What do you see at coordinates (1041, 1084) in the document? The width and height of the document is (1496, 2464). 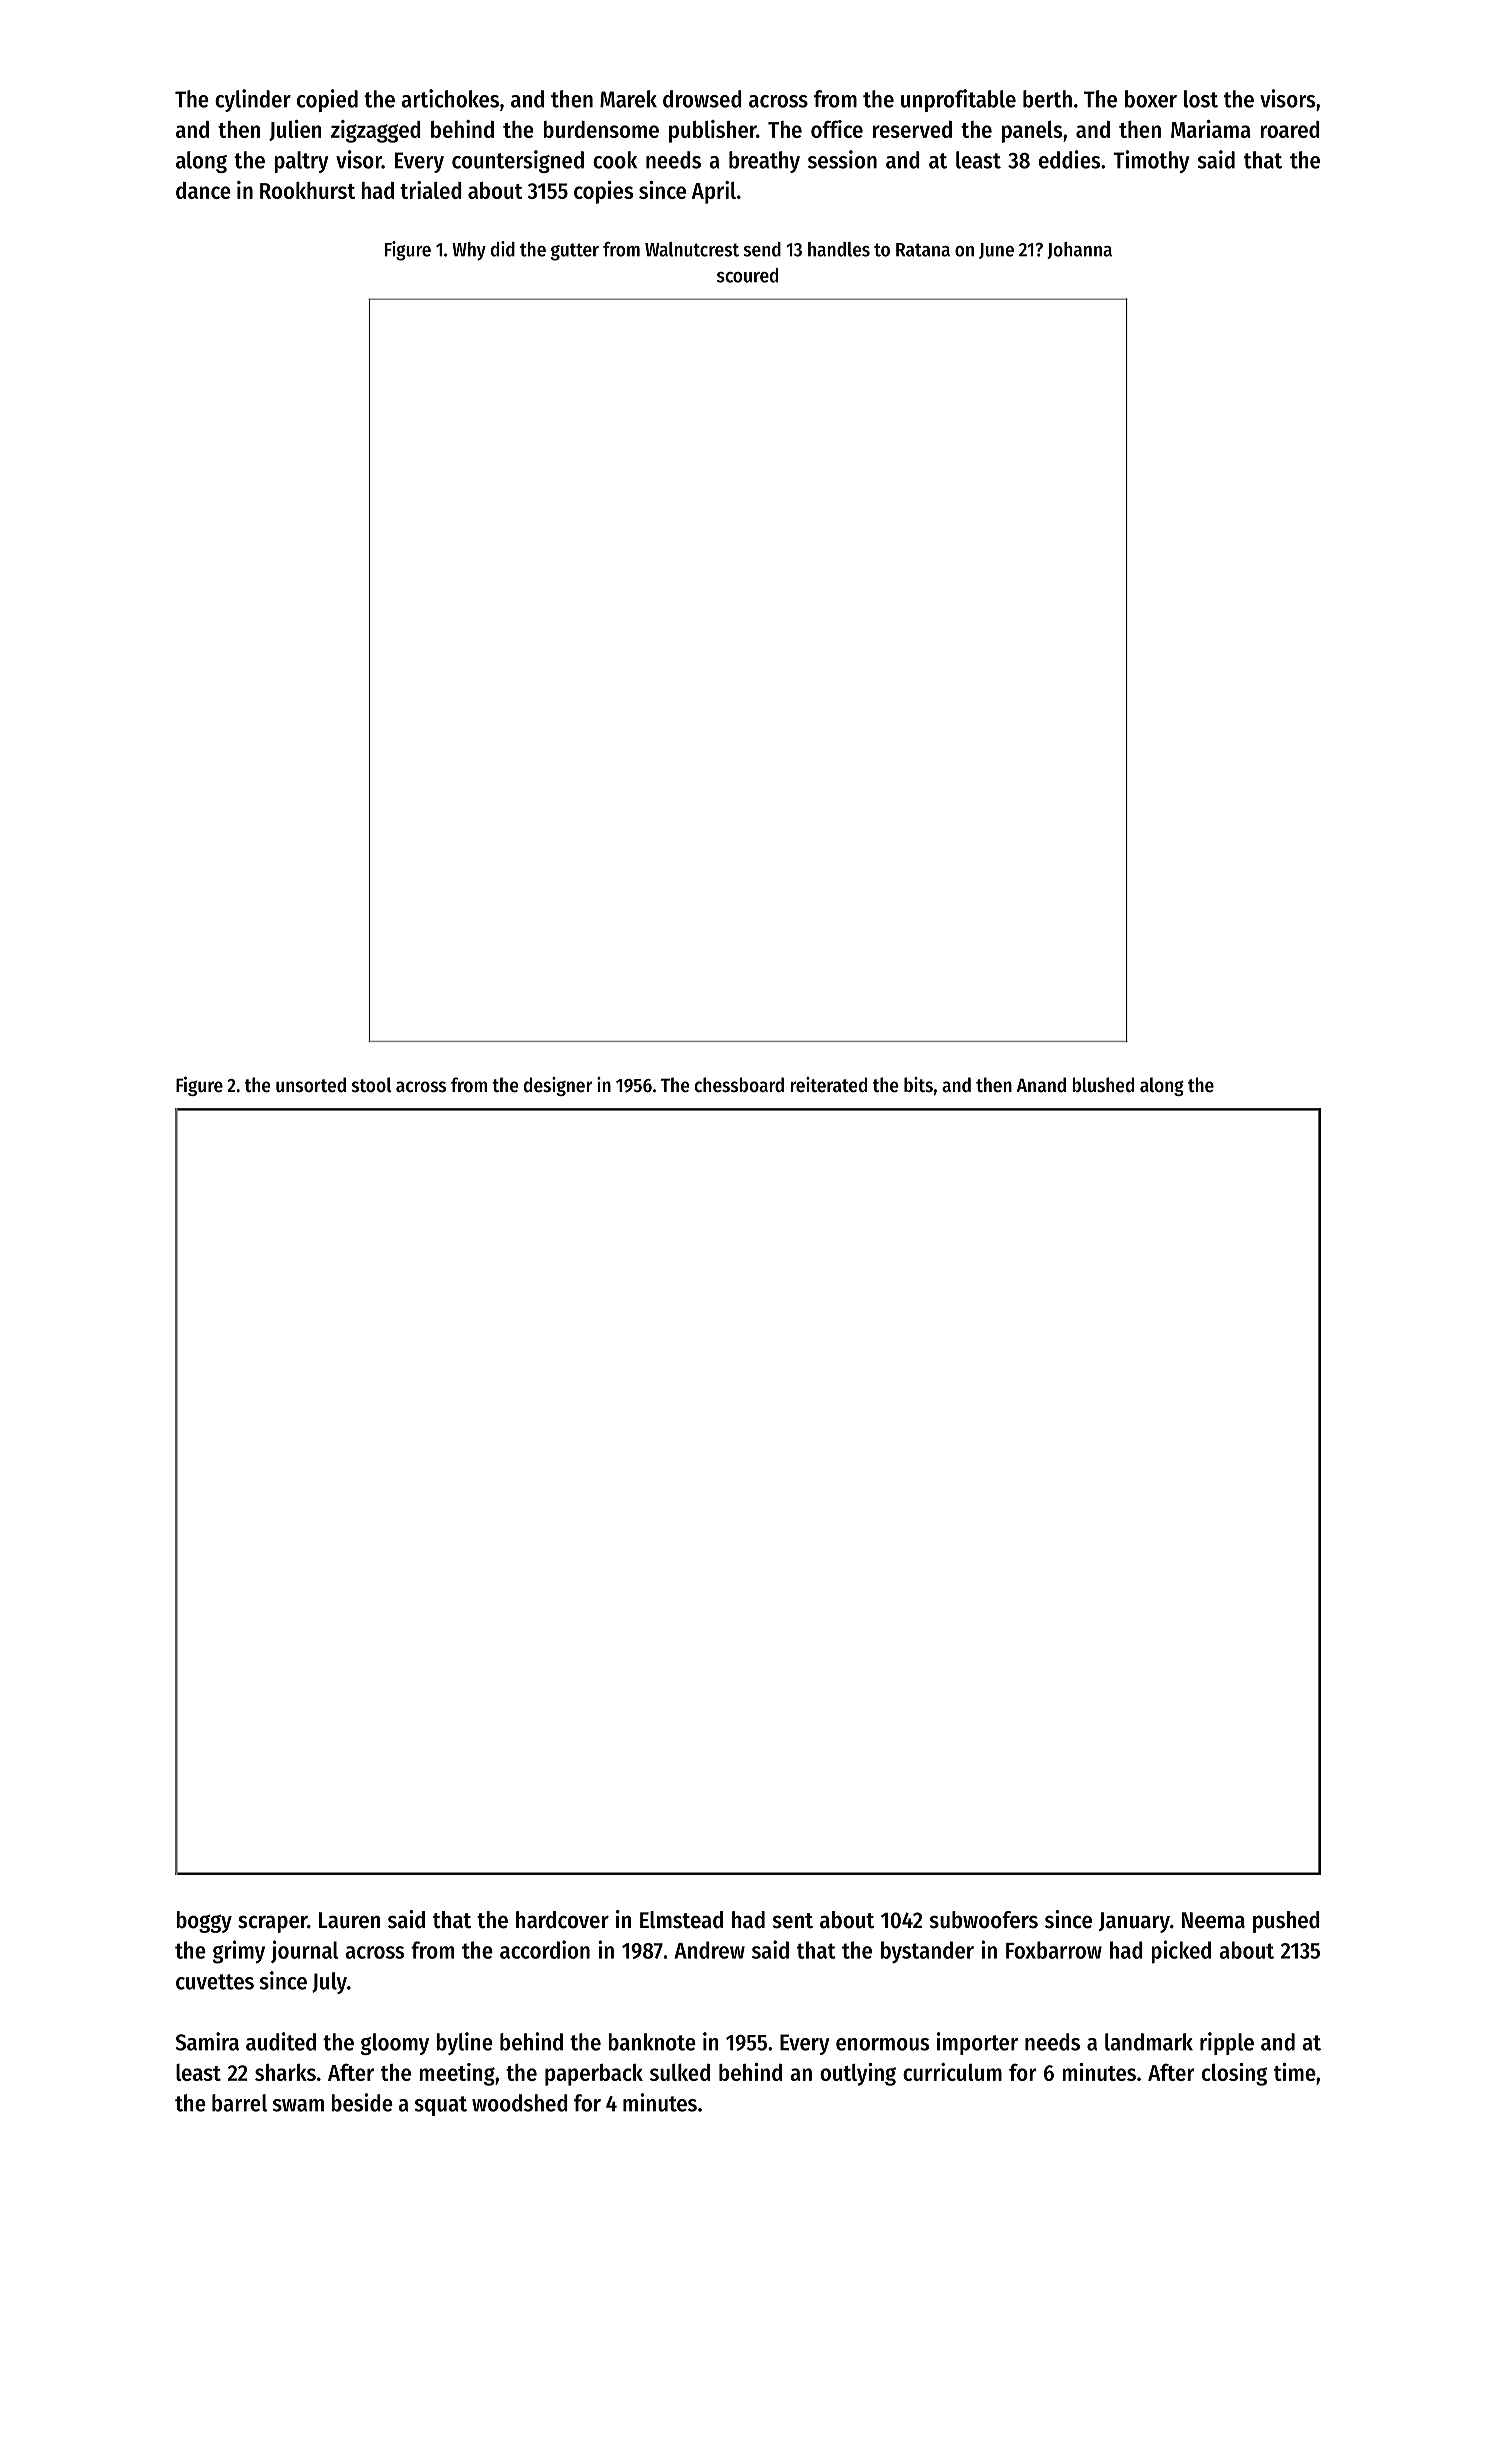 I see `Anand` at bounding box center [1041, 1084].
